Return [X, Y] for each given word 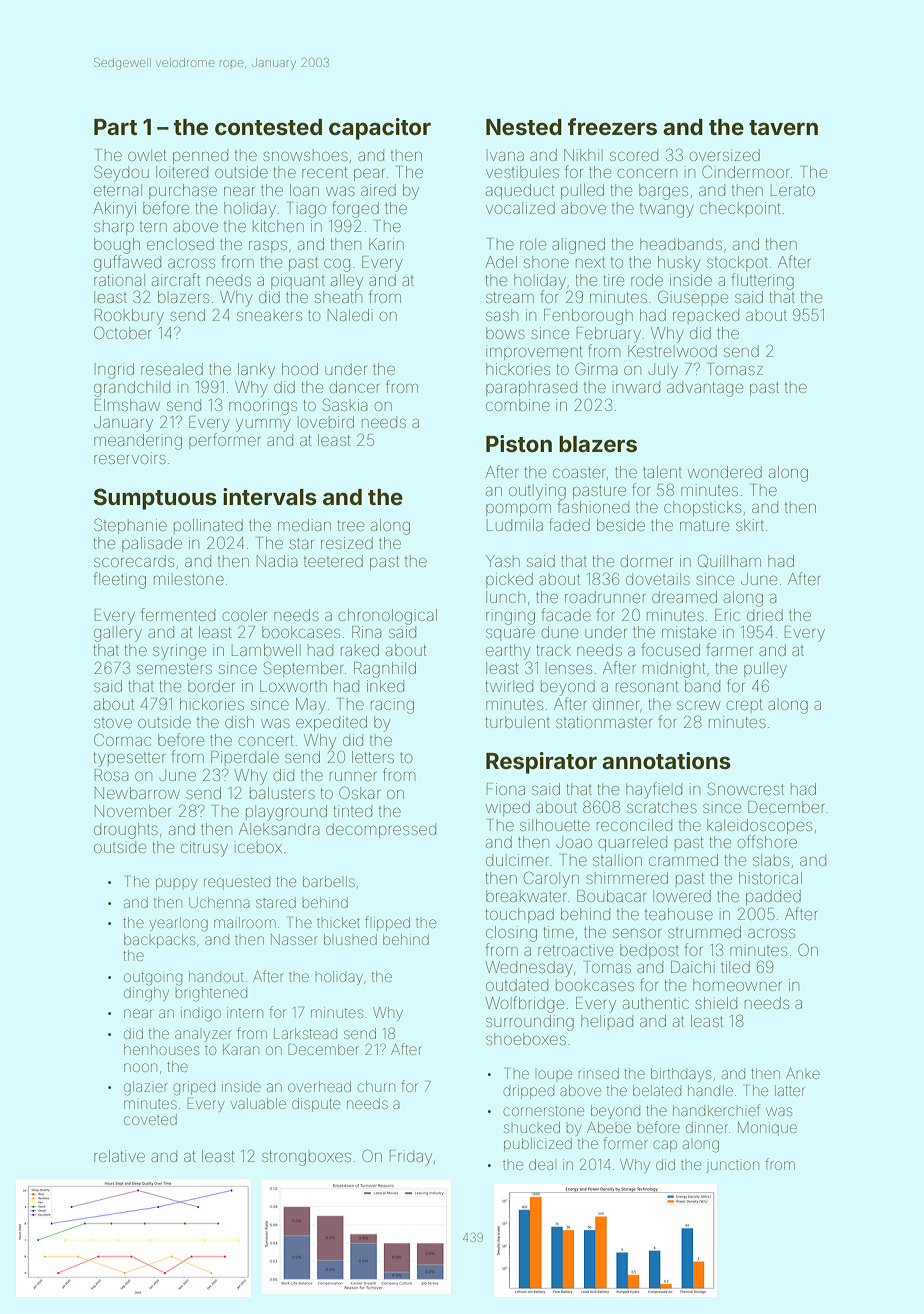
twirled [509, 686]
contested [268, 127]
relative [119, 1156]
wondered [725, 472]
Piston [519, 444]
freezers [612, 126]
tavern [783, 127]
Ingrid [116, 371]
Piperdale [245, 758]
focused [670, 649]
